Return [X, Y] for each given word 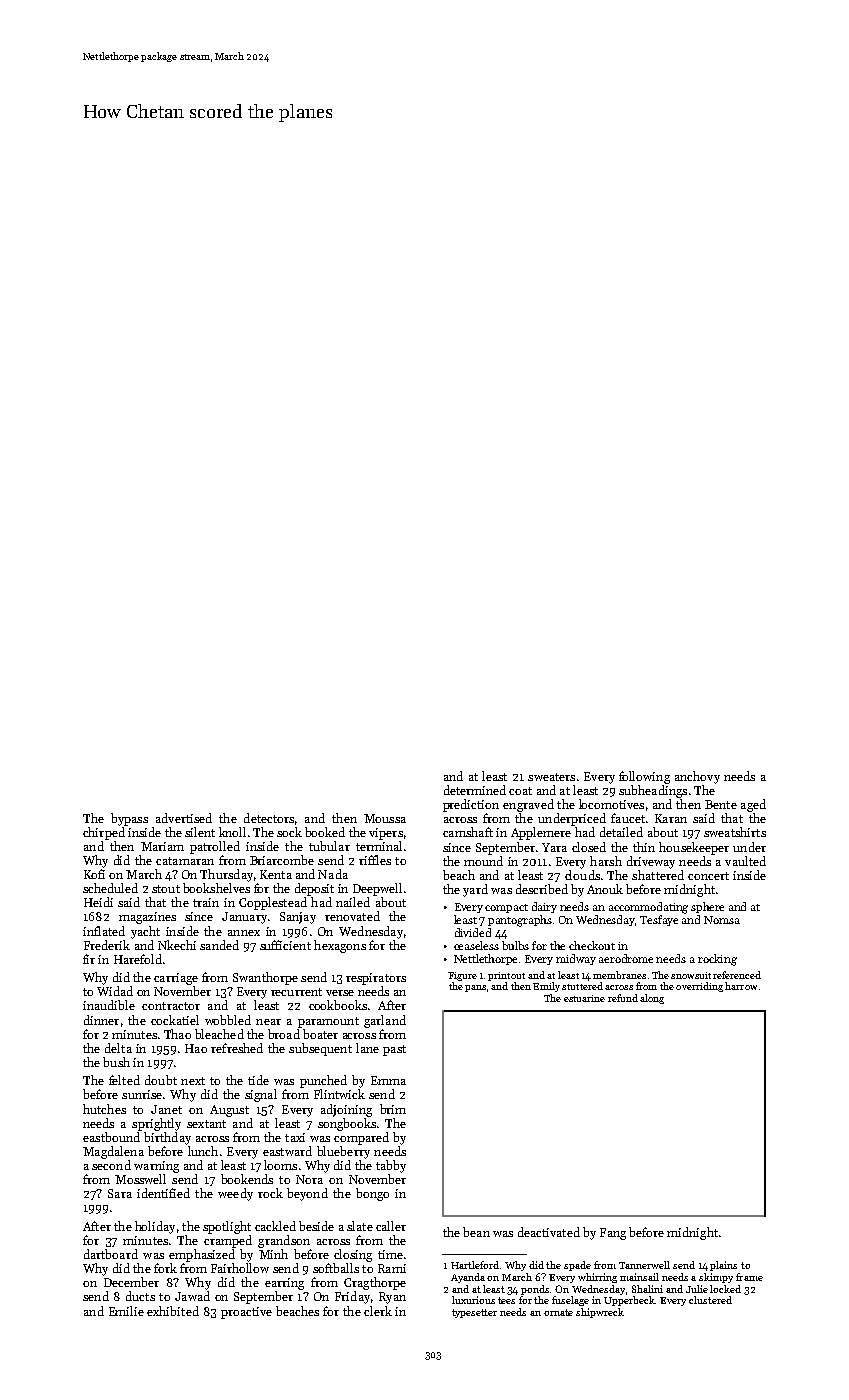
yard [475, 890]
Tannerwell [644, 1265]
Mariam [162, 846]
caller [391, 1226]
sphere [707, 907]
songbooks [347, 1124]
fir [89, 959]
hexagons [340, 946]
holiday [155, 1227]
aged [753, 805]
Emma [388, 1080]
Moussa [385, 818]
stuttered [582, 986]
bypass [129, 819]
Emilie [126, 1311]
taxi [295, 1137]
